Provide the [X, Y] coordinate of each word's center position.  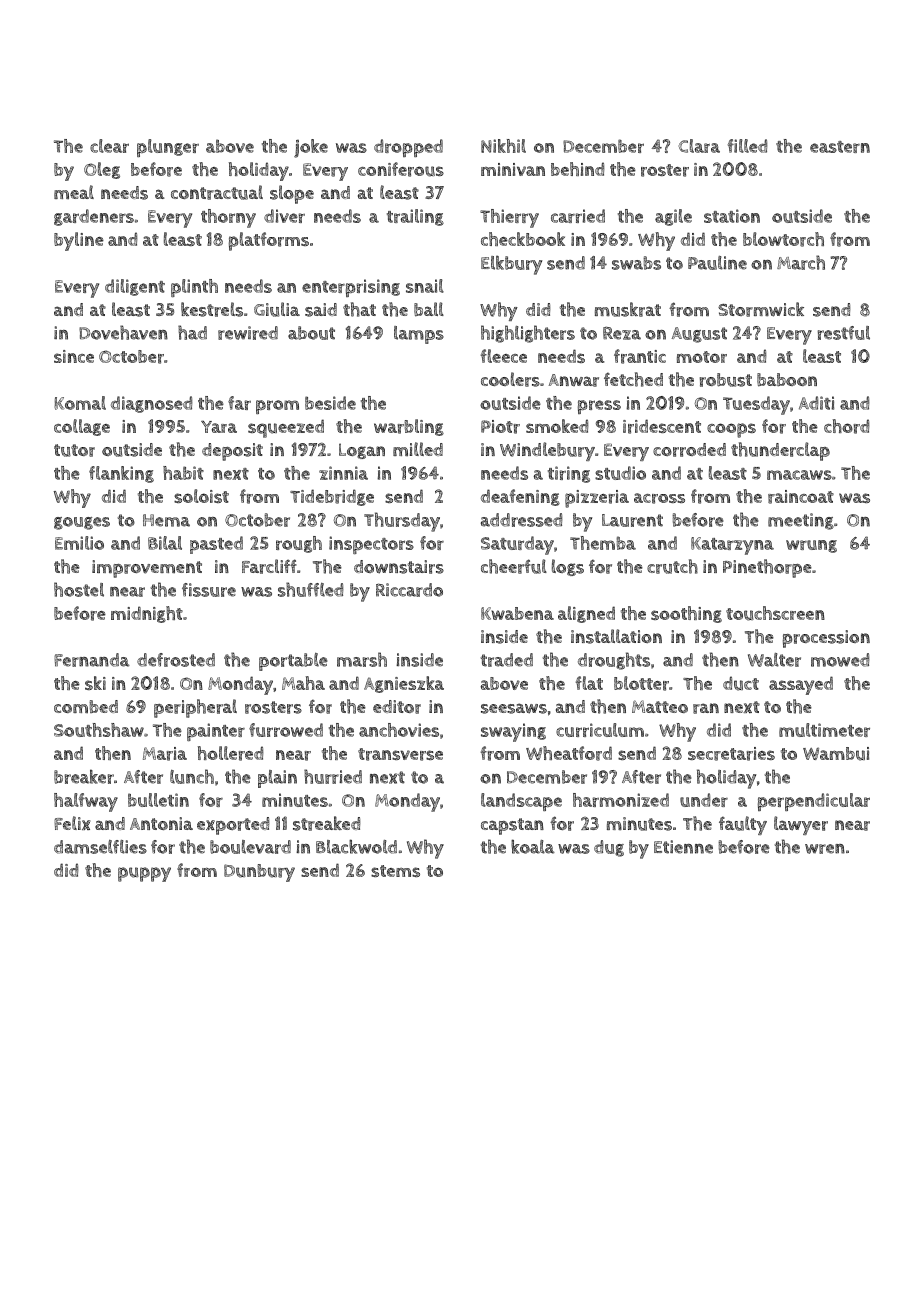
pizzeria [597, 499]
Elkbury [511, 265]
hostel [79, 589]
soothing [686, 614]
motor [702, 357]
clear [109, 146]
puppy [144, 874]
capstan [512, 826]
